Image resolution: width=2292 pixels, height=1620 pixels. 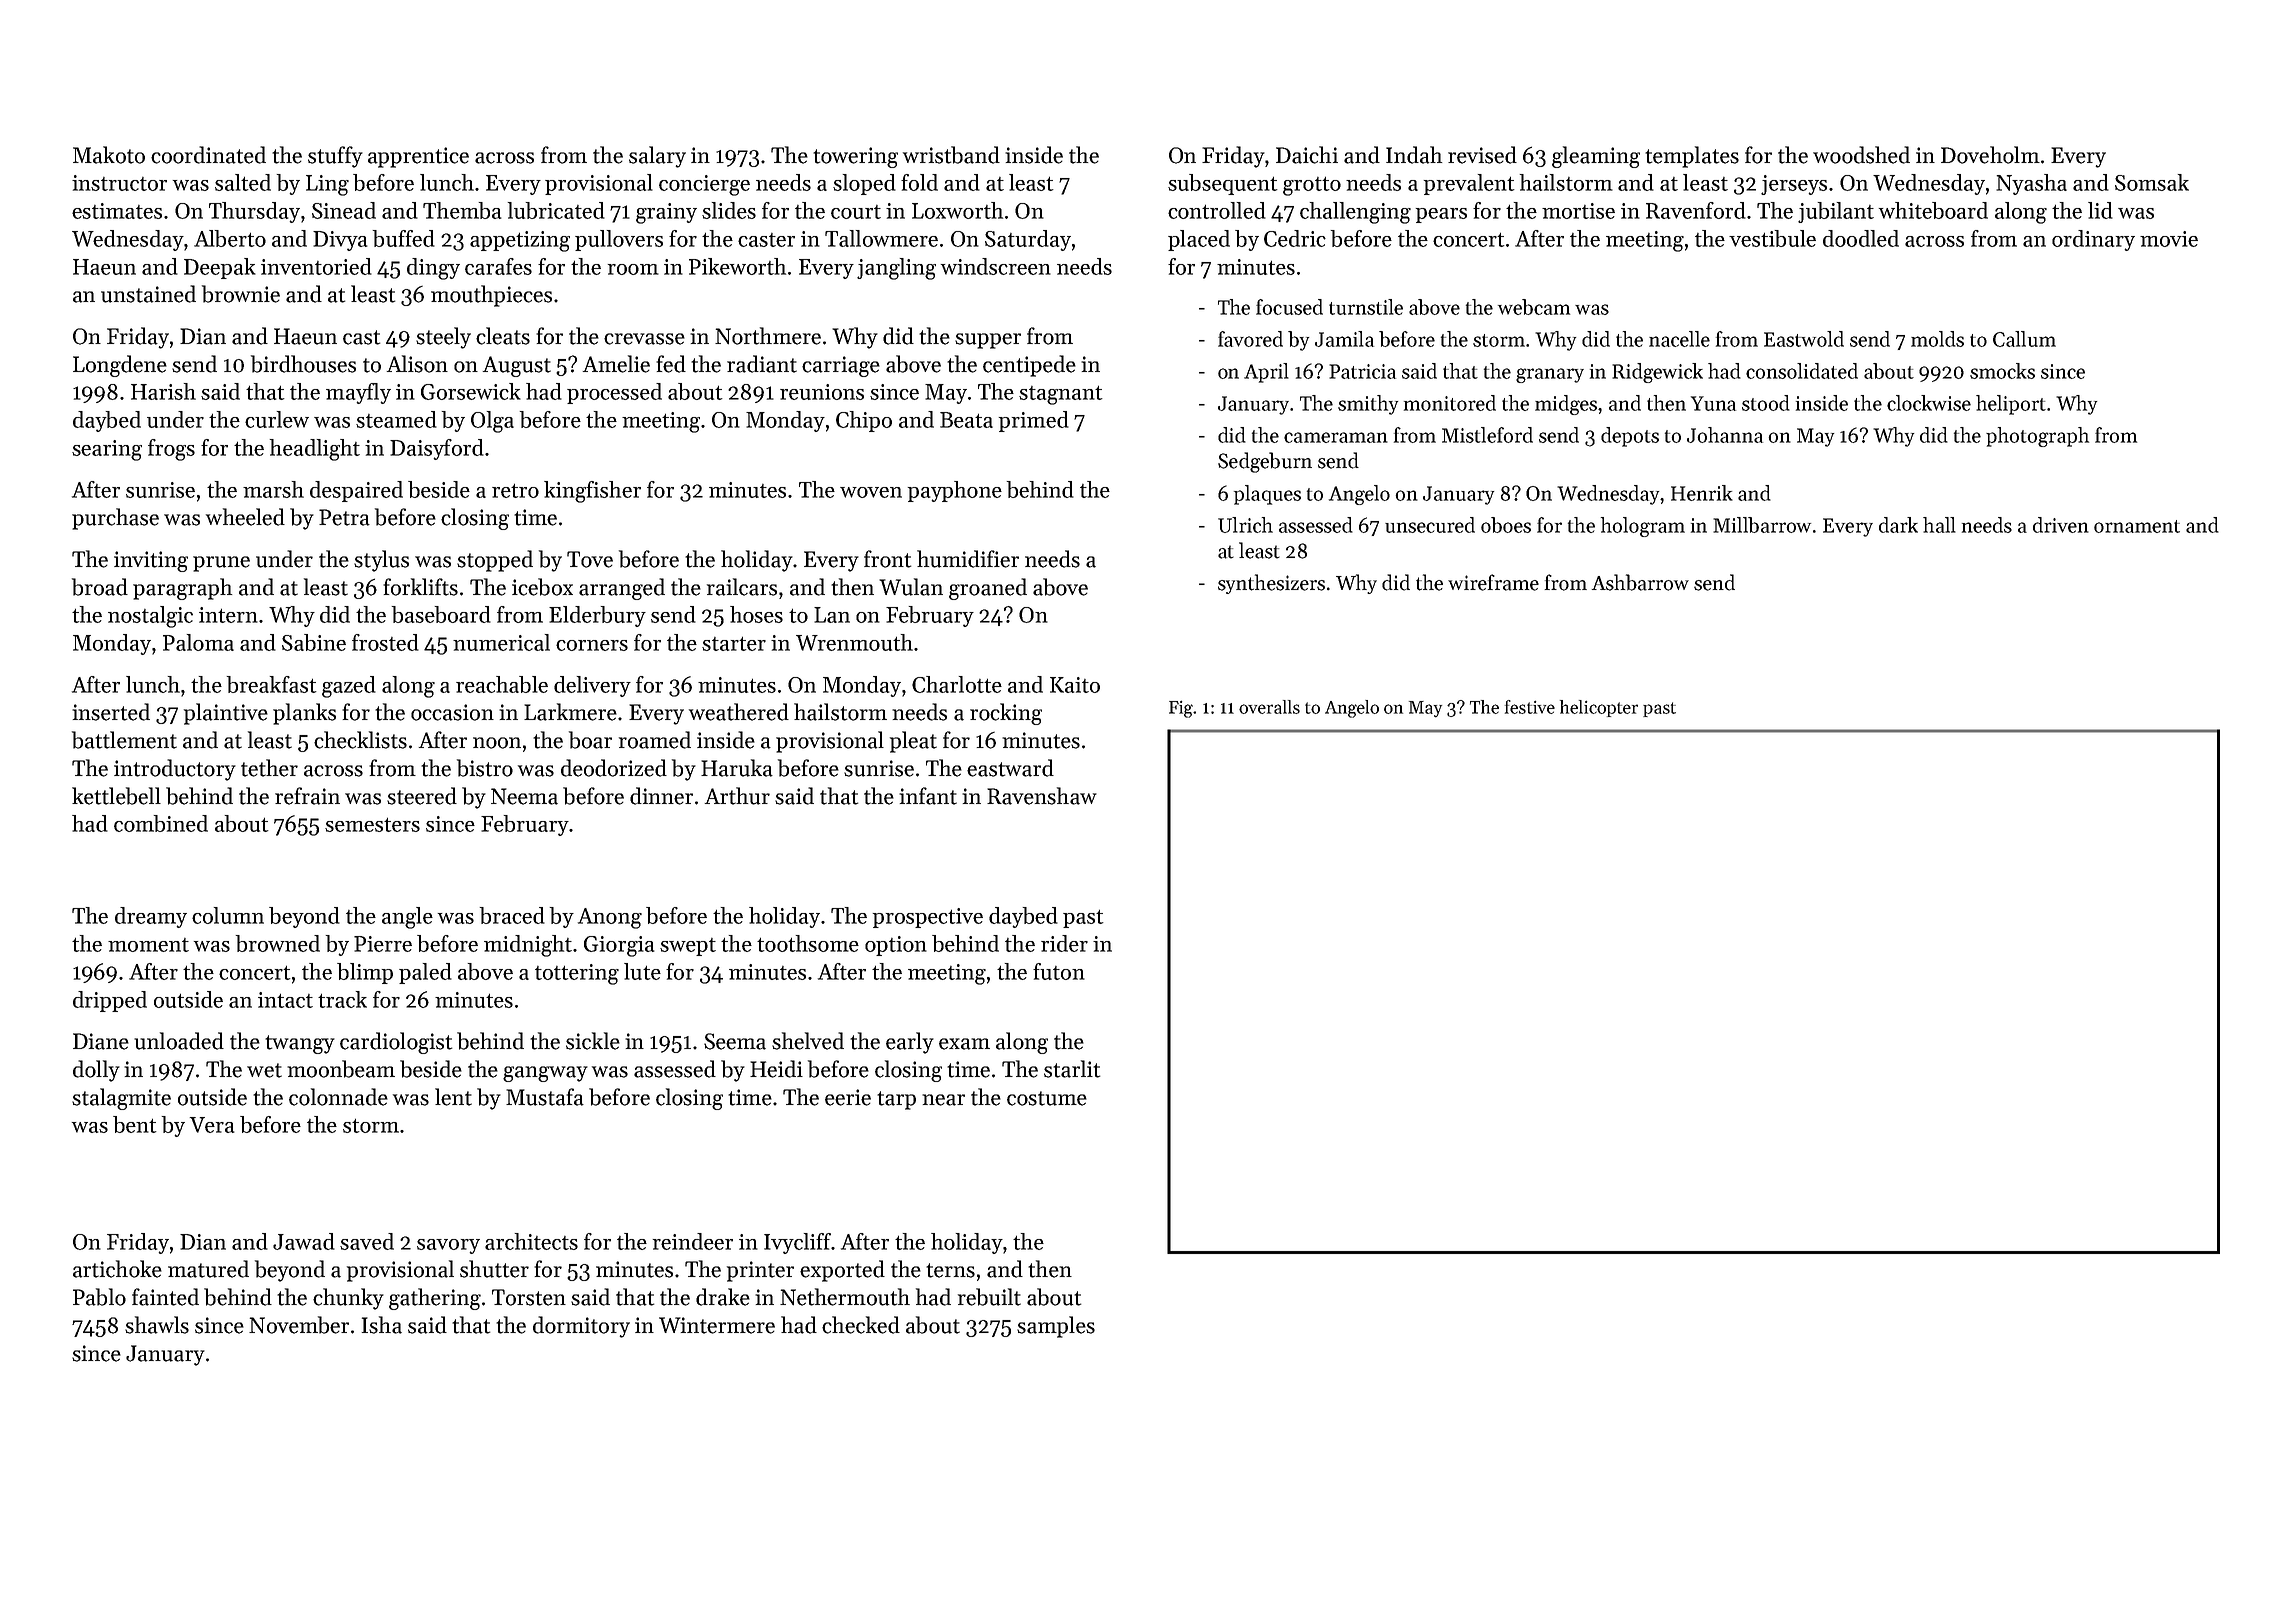 What do you see at coordinates (864, 421) in the screenshot?
I see `Chipo` at bounding box center [864, 421].
